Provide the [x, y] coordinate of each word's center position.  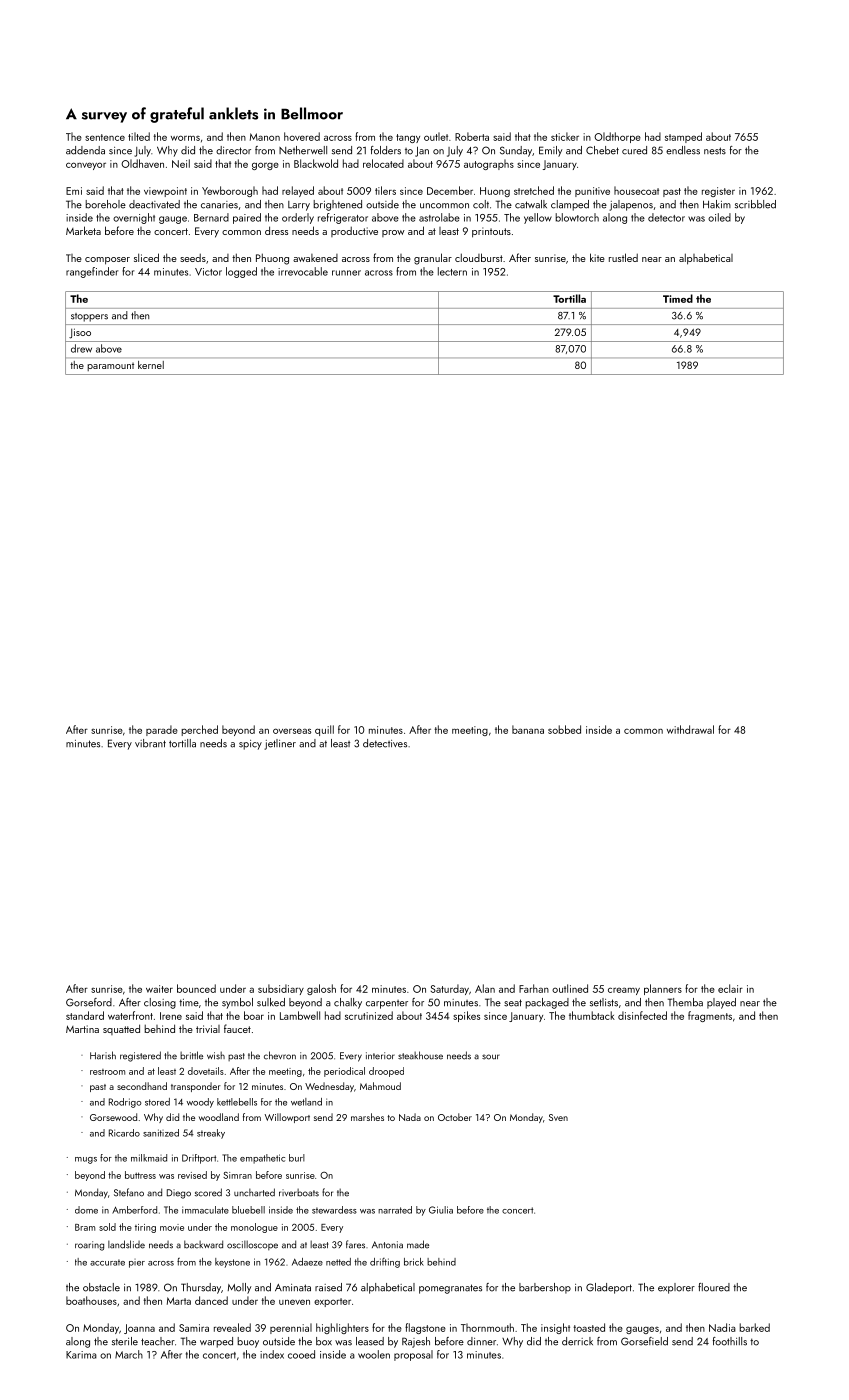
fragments [710, 1016]
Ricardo [124, 1133]
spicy [250, 745]
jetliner [280, 744]
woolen [374, 1354]
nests [715, 151]
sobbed [564, 729]
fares [355, 1244]
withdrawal [690, 729]
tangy [408, 138]
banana [528, 729]
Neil [181, 163]
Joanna [139, 1329]
